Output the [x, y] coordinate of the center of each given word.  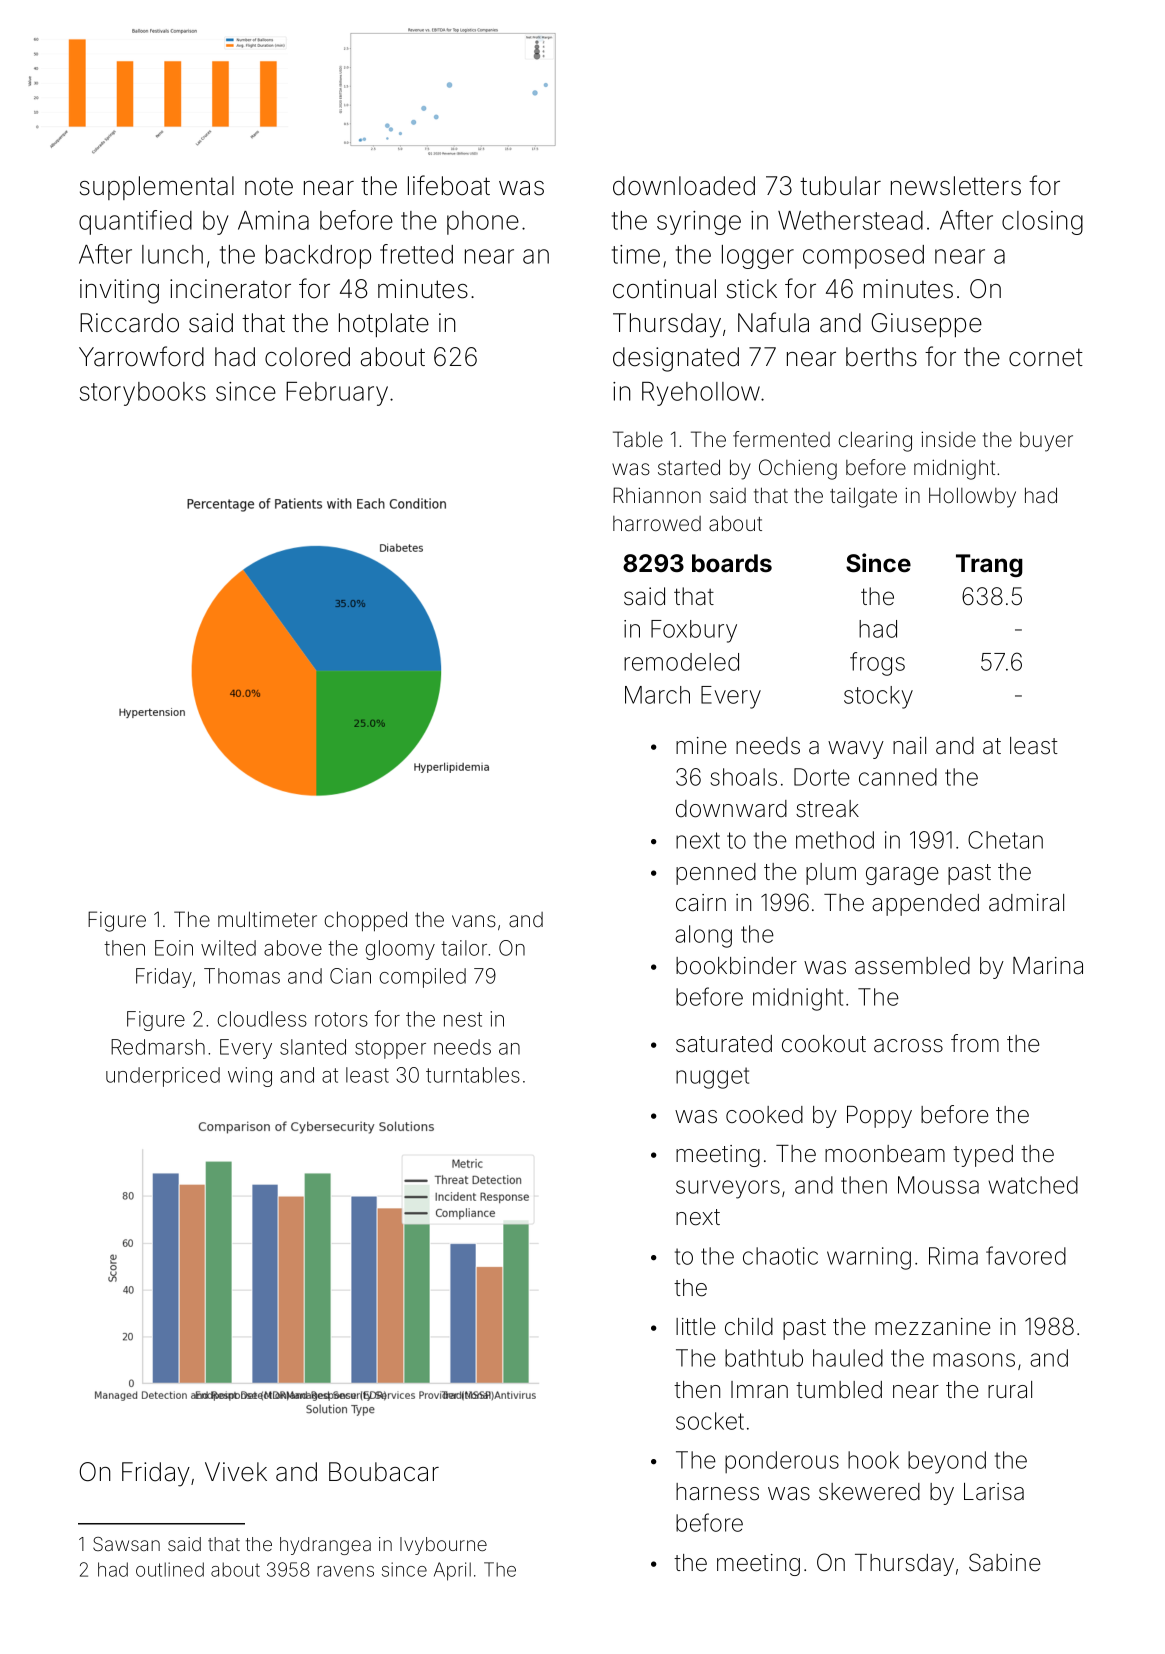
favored [1026, 1255]
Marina [1048, 966]
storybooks [142, 394]
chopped [365, 921]
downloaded [684, 186]
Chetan [1005, 840]
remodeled [681, 662]
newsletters [956, 186]
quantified [135, 222]
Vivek [236, 1472]
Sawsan [126, 1544]
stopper [390, 1049]
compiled [423, 978]
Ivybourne [443, 1546]
